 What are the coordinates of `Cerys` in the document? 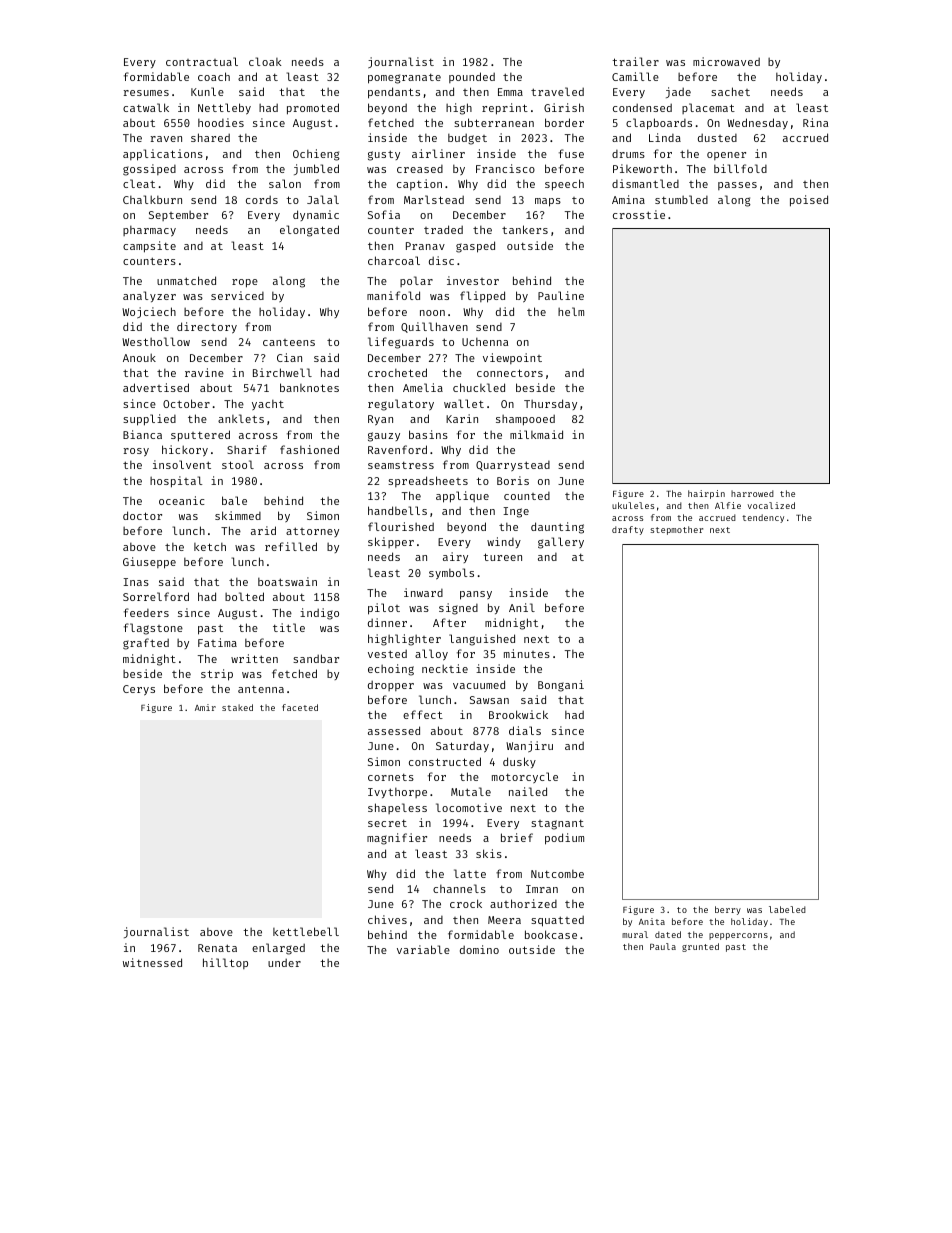 It's located at (139, 690).
